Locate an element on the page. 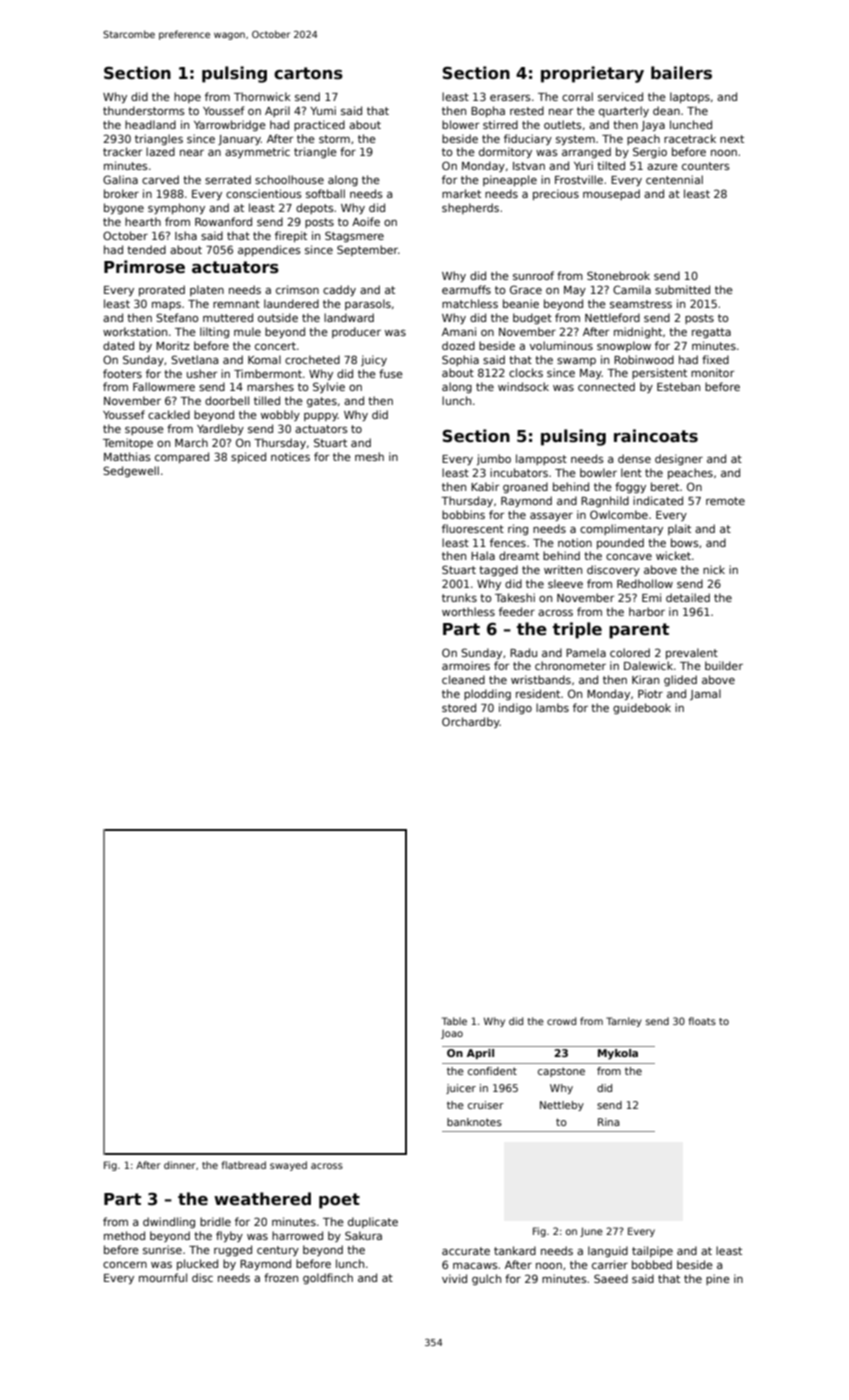  Matthias is located at coordinates (127, 456).
